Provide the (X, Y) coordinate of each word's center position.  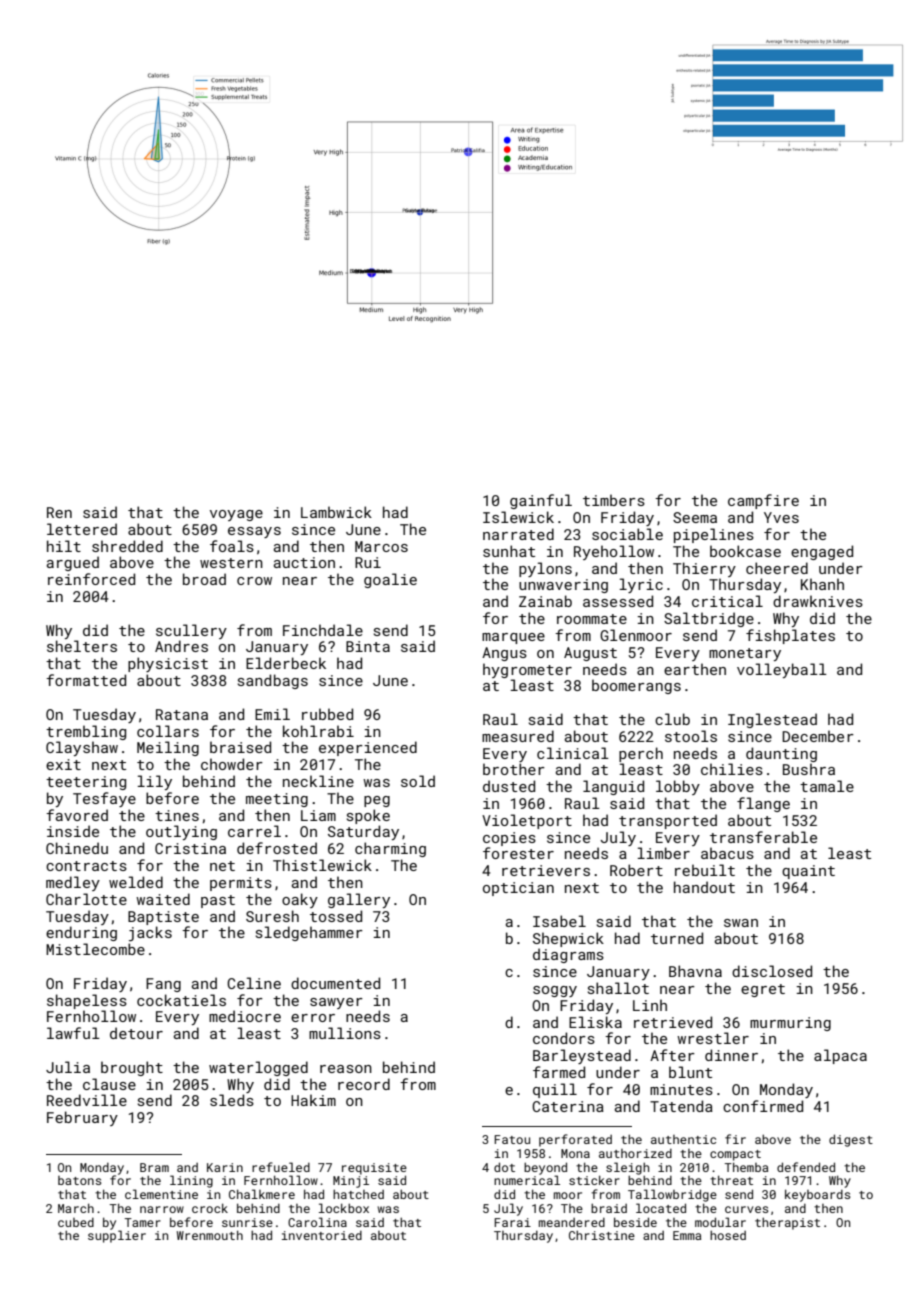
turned (677, 938)
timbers (614, 500)
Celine (254, 983)
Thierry (704, 569)
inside (73, 831)
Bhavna (695, 971)
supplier (117, 1236)
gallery (359, 900)
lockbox (344, 1208)
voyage (236, 515)
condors (564, 1038)
